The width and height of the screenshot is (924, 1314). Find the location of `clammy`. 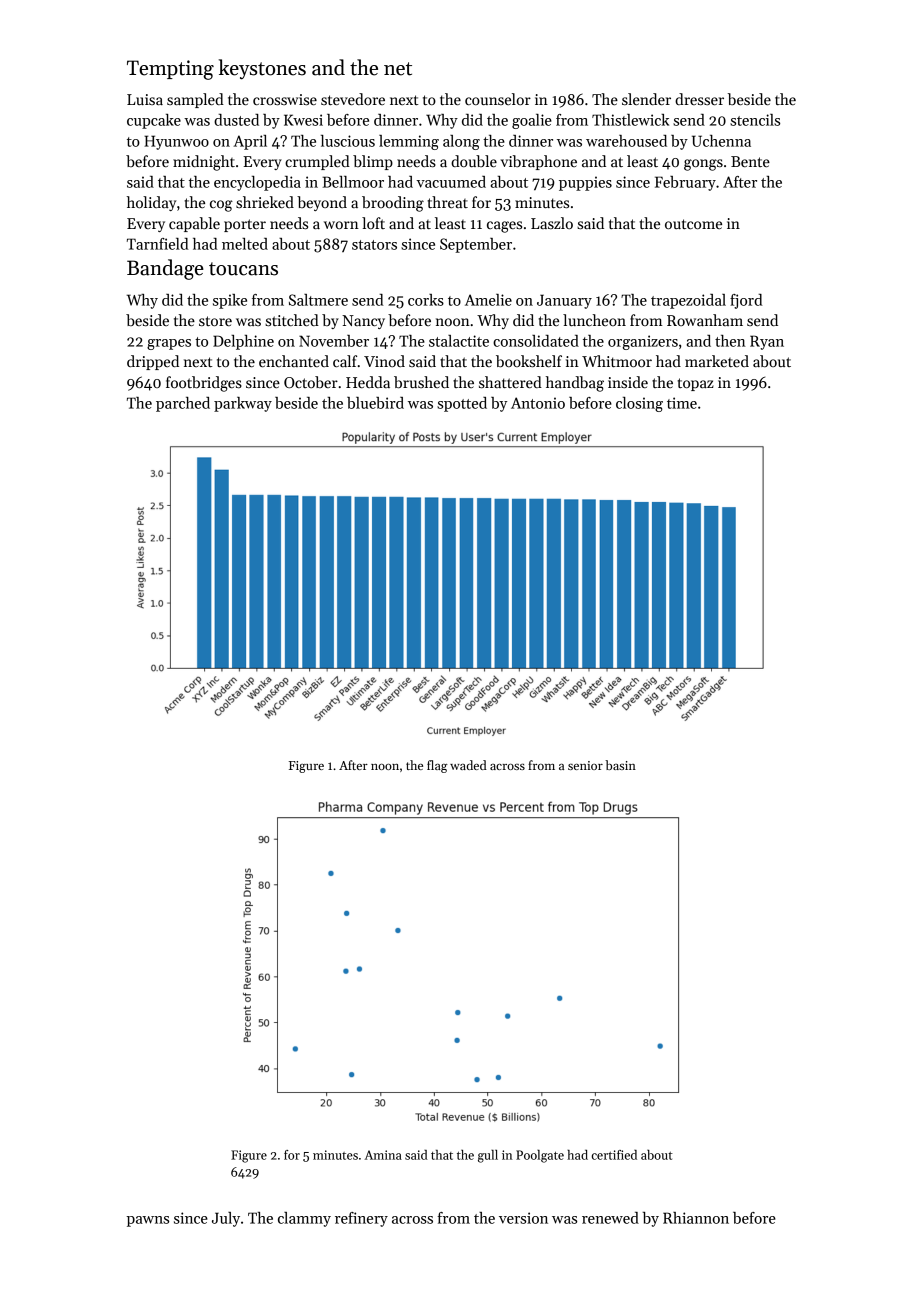

clammy is located at coordinates (304, 1219).
